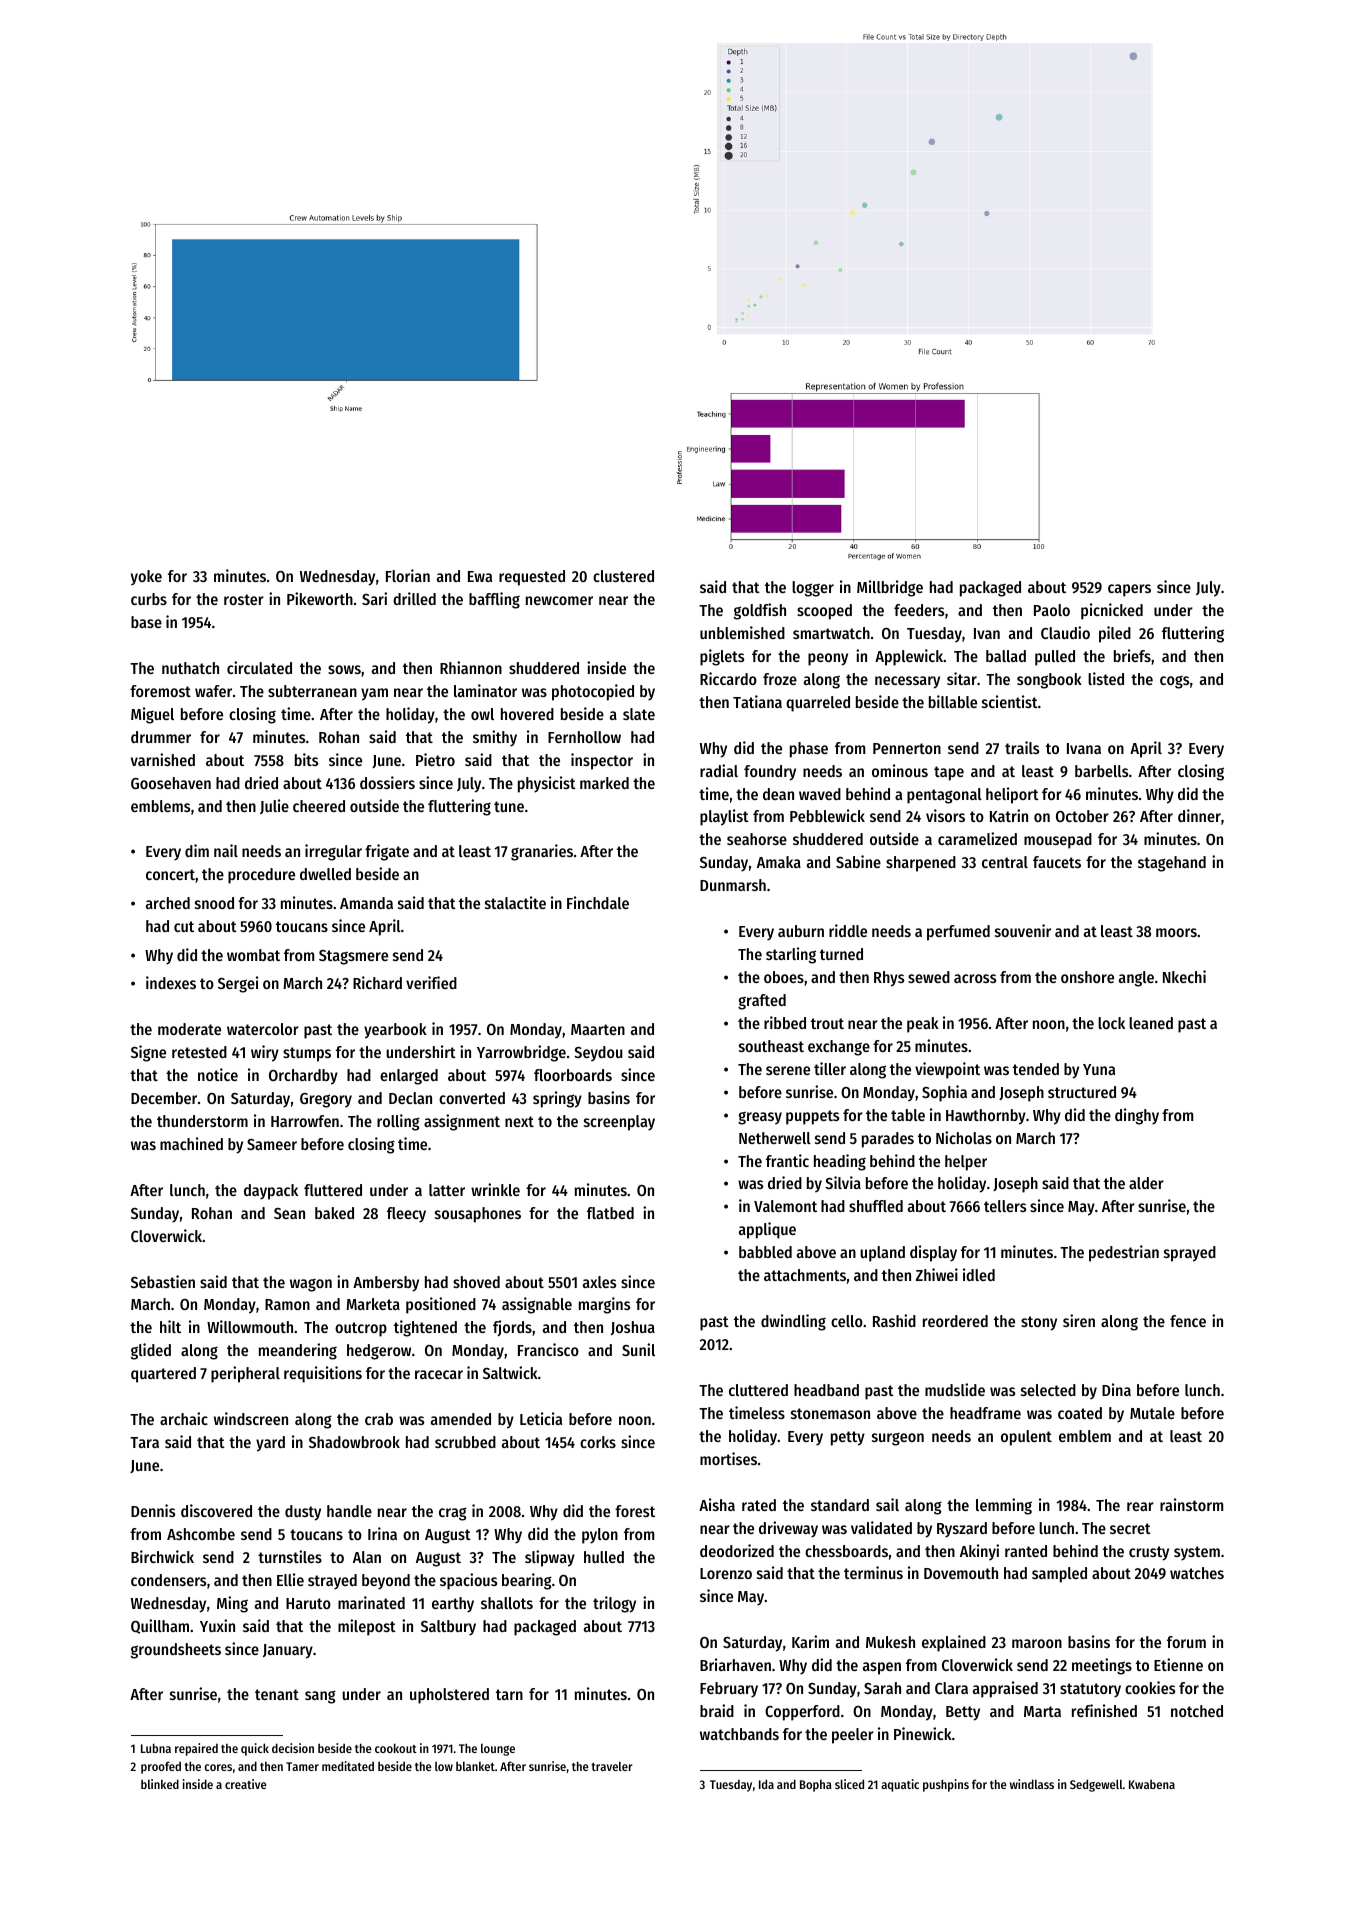 The height and width of the screenshot is (1916, 1355). I want to click on logger, so click(813, 589).
